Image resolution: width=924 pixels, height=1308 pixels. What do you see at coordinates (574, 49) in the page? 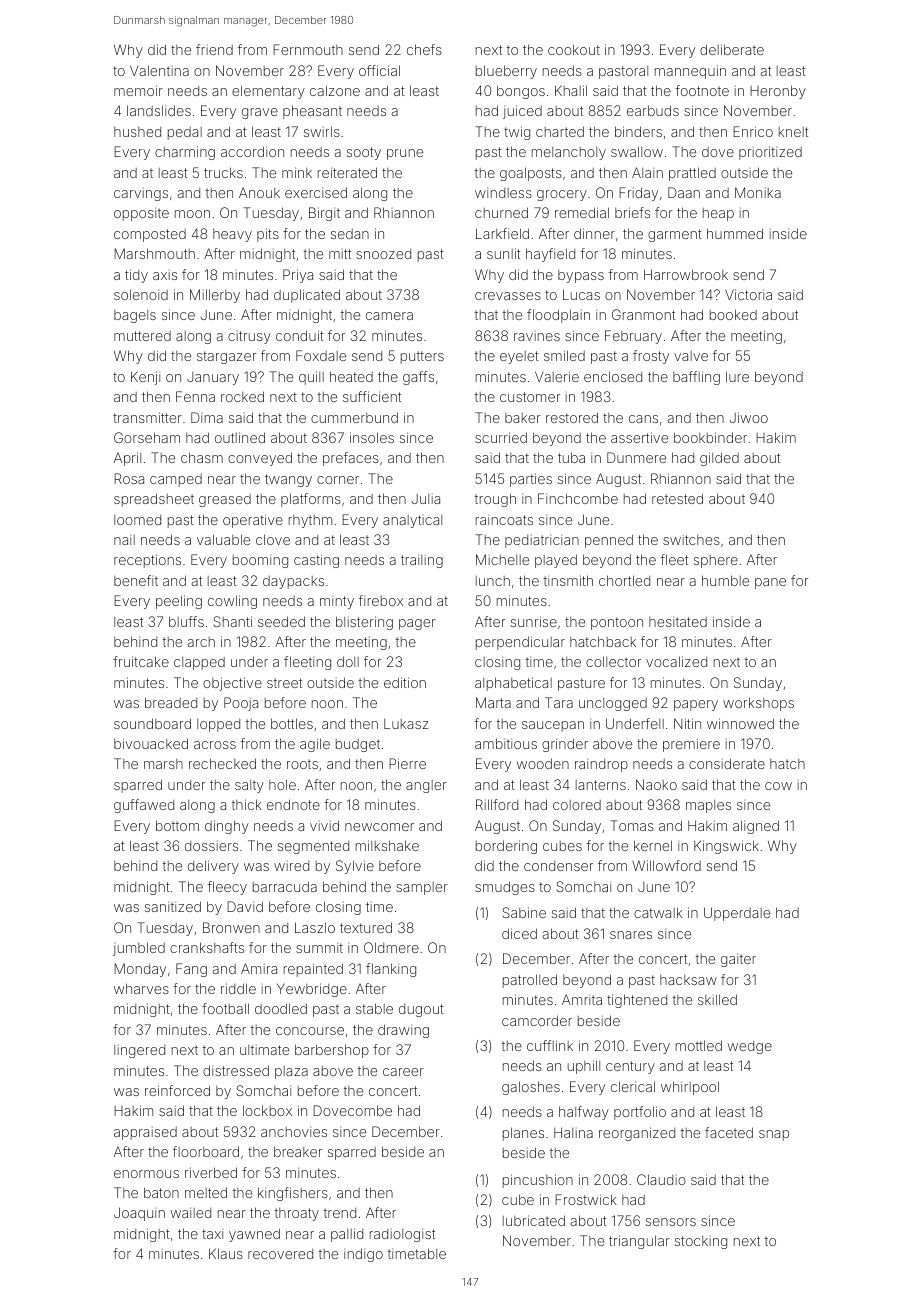
I see `cookout` at bounding box center [574, 49].
